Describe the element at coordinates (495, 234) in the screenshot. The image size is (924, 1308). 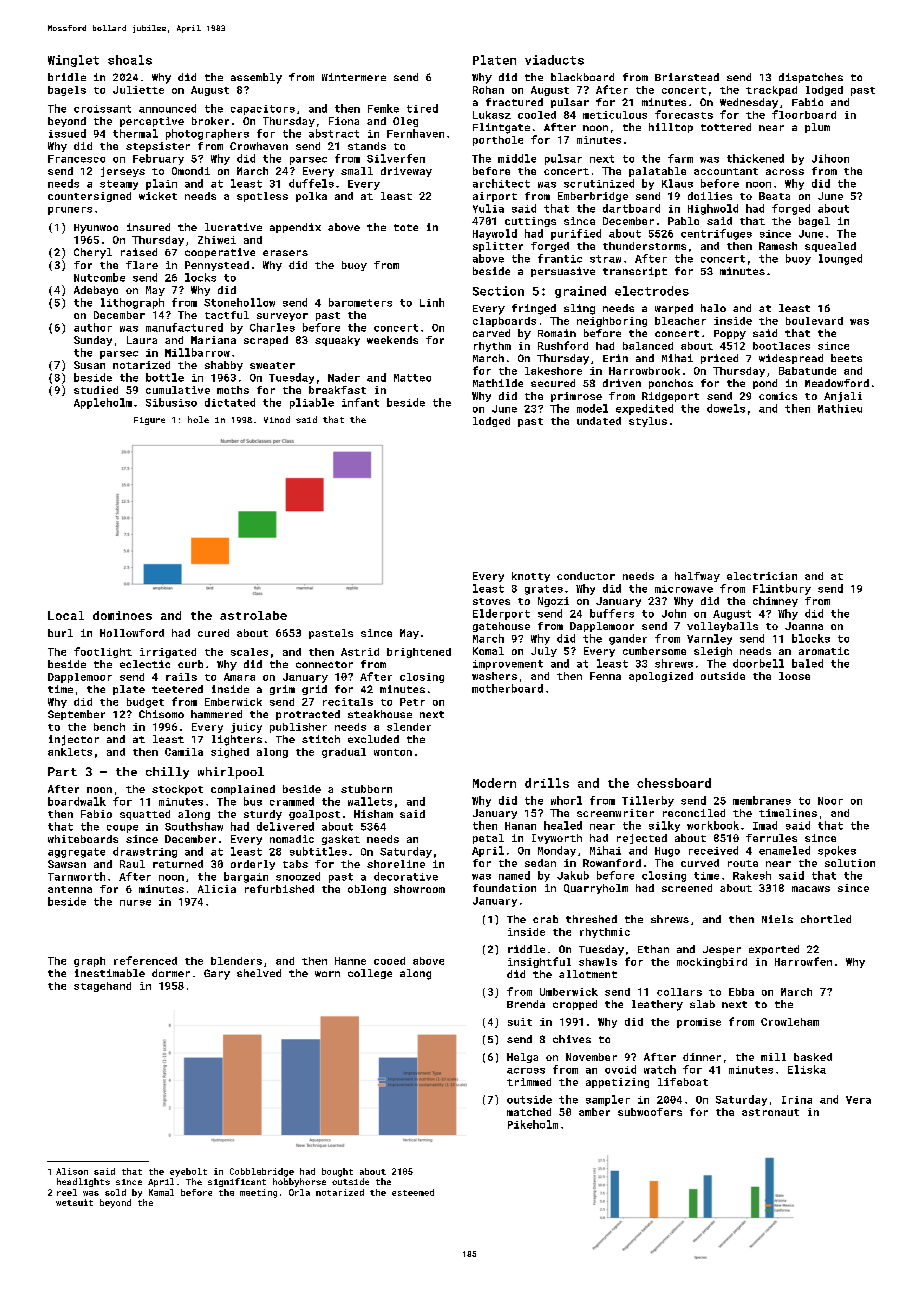
I see `Haywold` at that location.
